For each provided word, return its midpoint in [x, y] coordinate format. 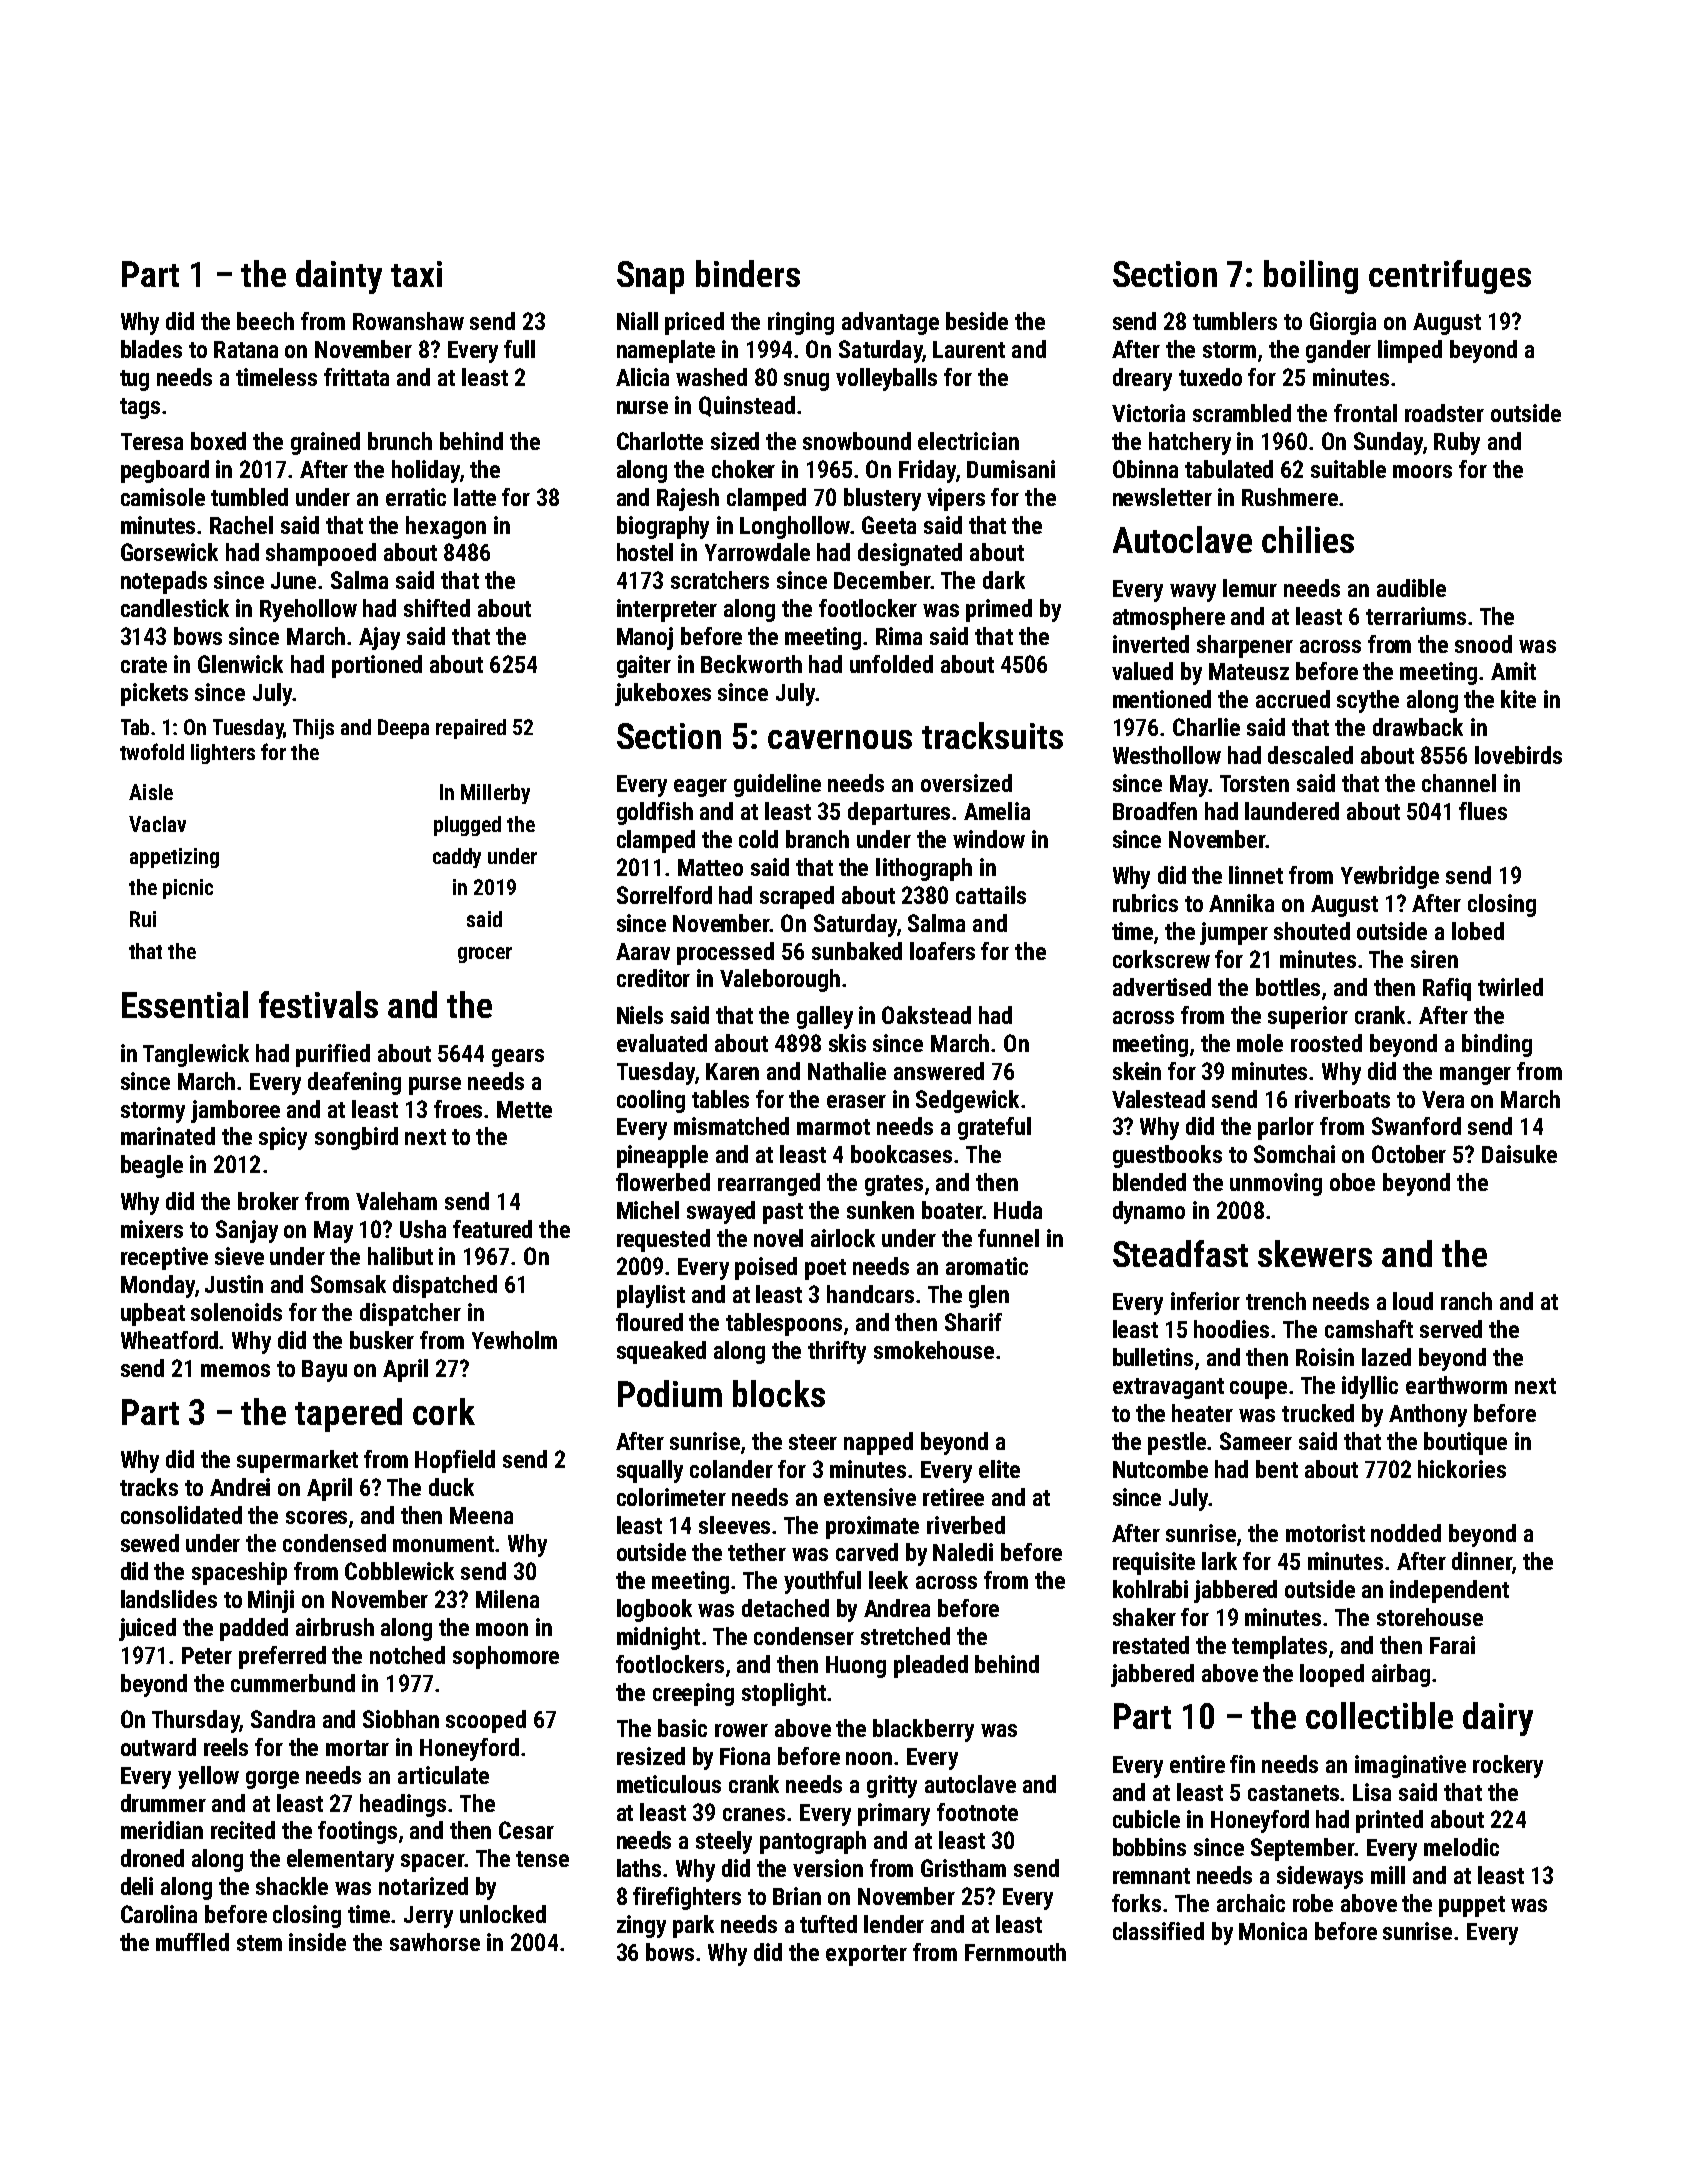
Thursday [195, 1721]
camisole [163, 497]
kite [1518, 699]
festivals [318, 1004]
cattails [991, 895]
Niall [637, 321]
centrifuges [1450, 277]
